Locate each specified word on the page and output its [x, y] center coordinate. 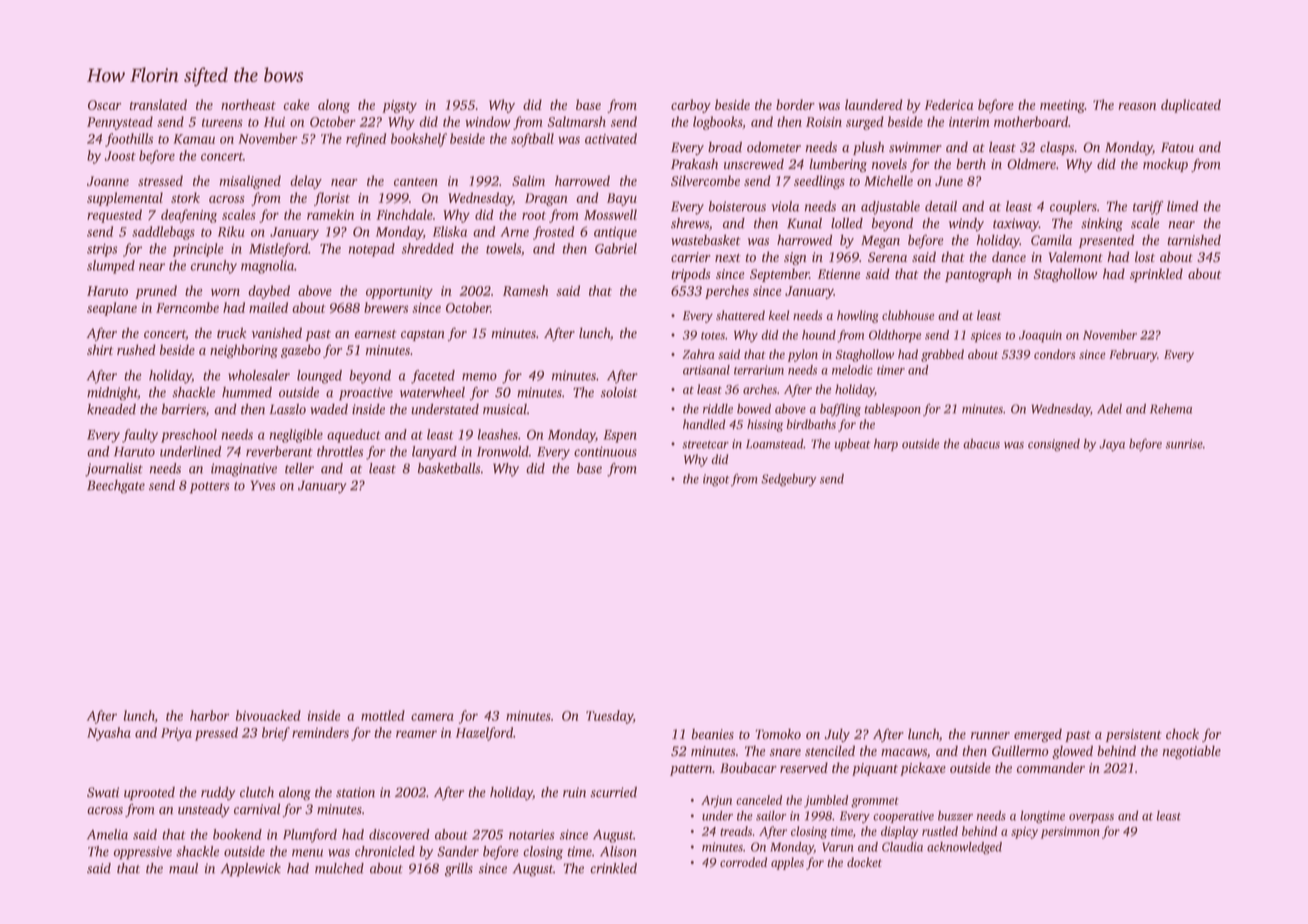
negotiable [1191, 752]
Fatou [1177, 147]
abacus [981, 444]
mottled [383, 715]
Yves [262, 485]
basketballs [449, 468]
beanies [713, 734]
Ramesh [525, 290]
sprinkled [1156, 275]
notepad [372, 250]
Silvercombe [705, 180]
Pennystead [120, 123]
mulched [339, 868]
